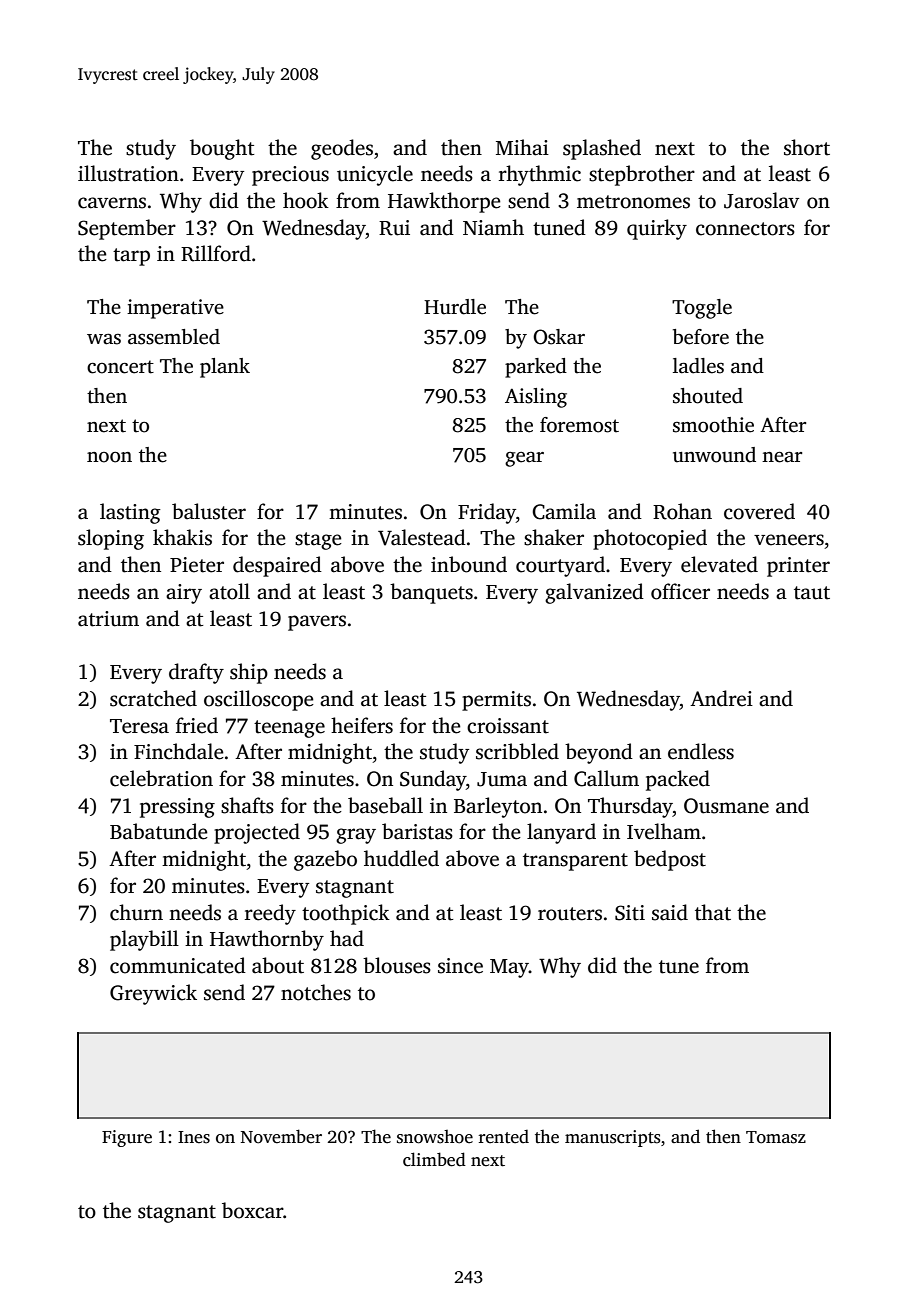 The height and width of the page is (1316, 908). Describe the element at coordinates (498, 807) in the page. I see `Barleyton` at that location.
